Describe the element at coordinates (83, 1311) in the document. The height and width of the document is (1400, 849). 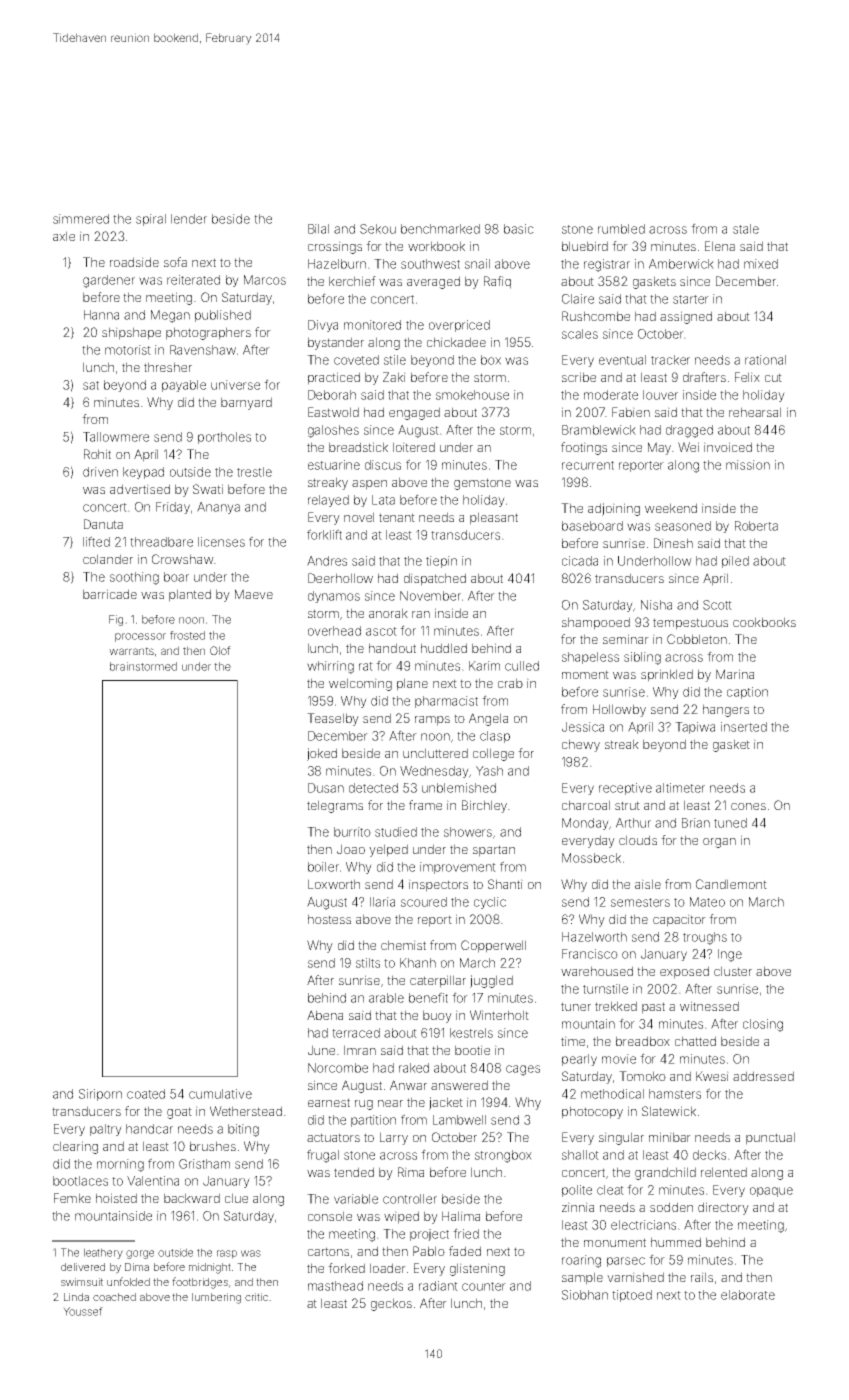
I see `Youssef` at that location.
